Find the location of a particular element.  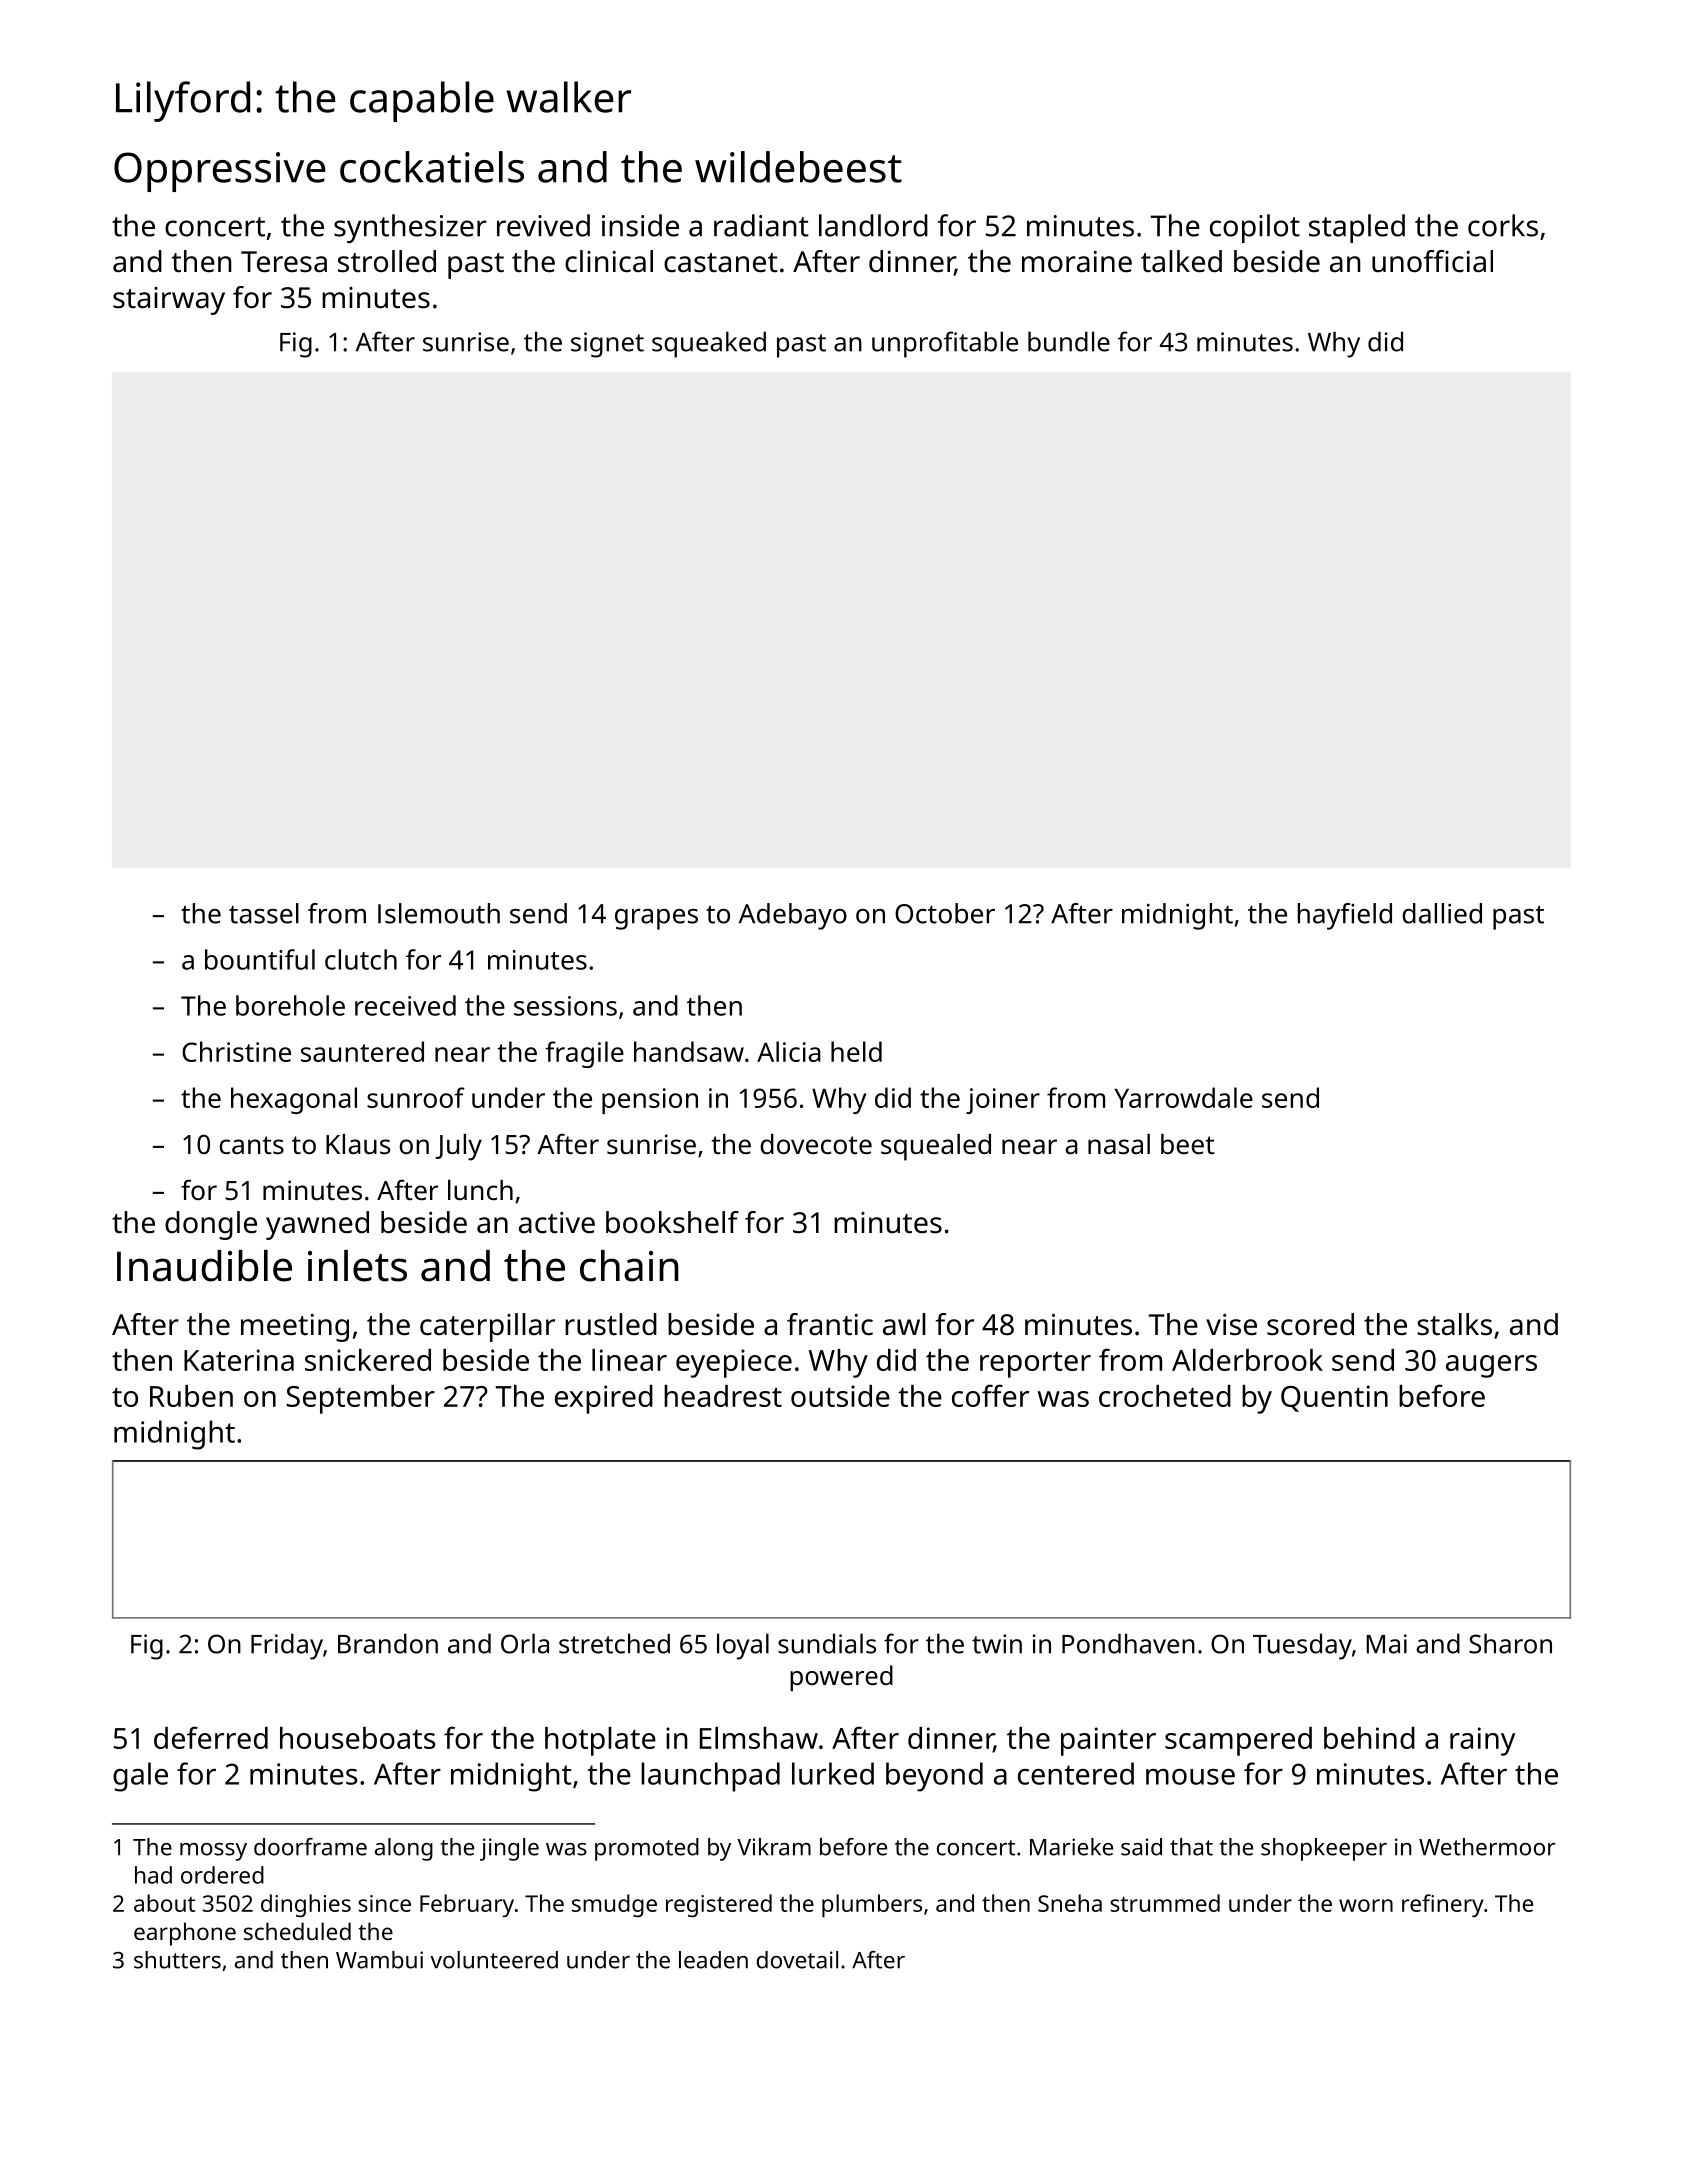

stalks is located at coordinates (1454, 1324).
